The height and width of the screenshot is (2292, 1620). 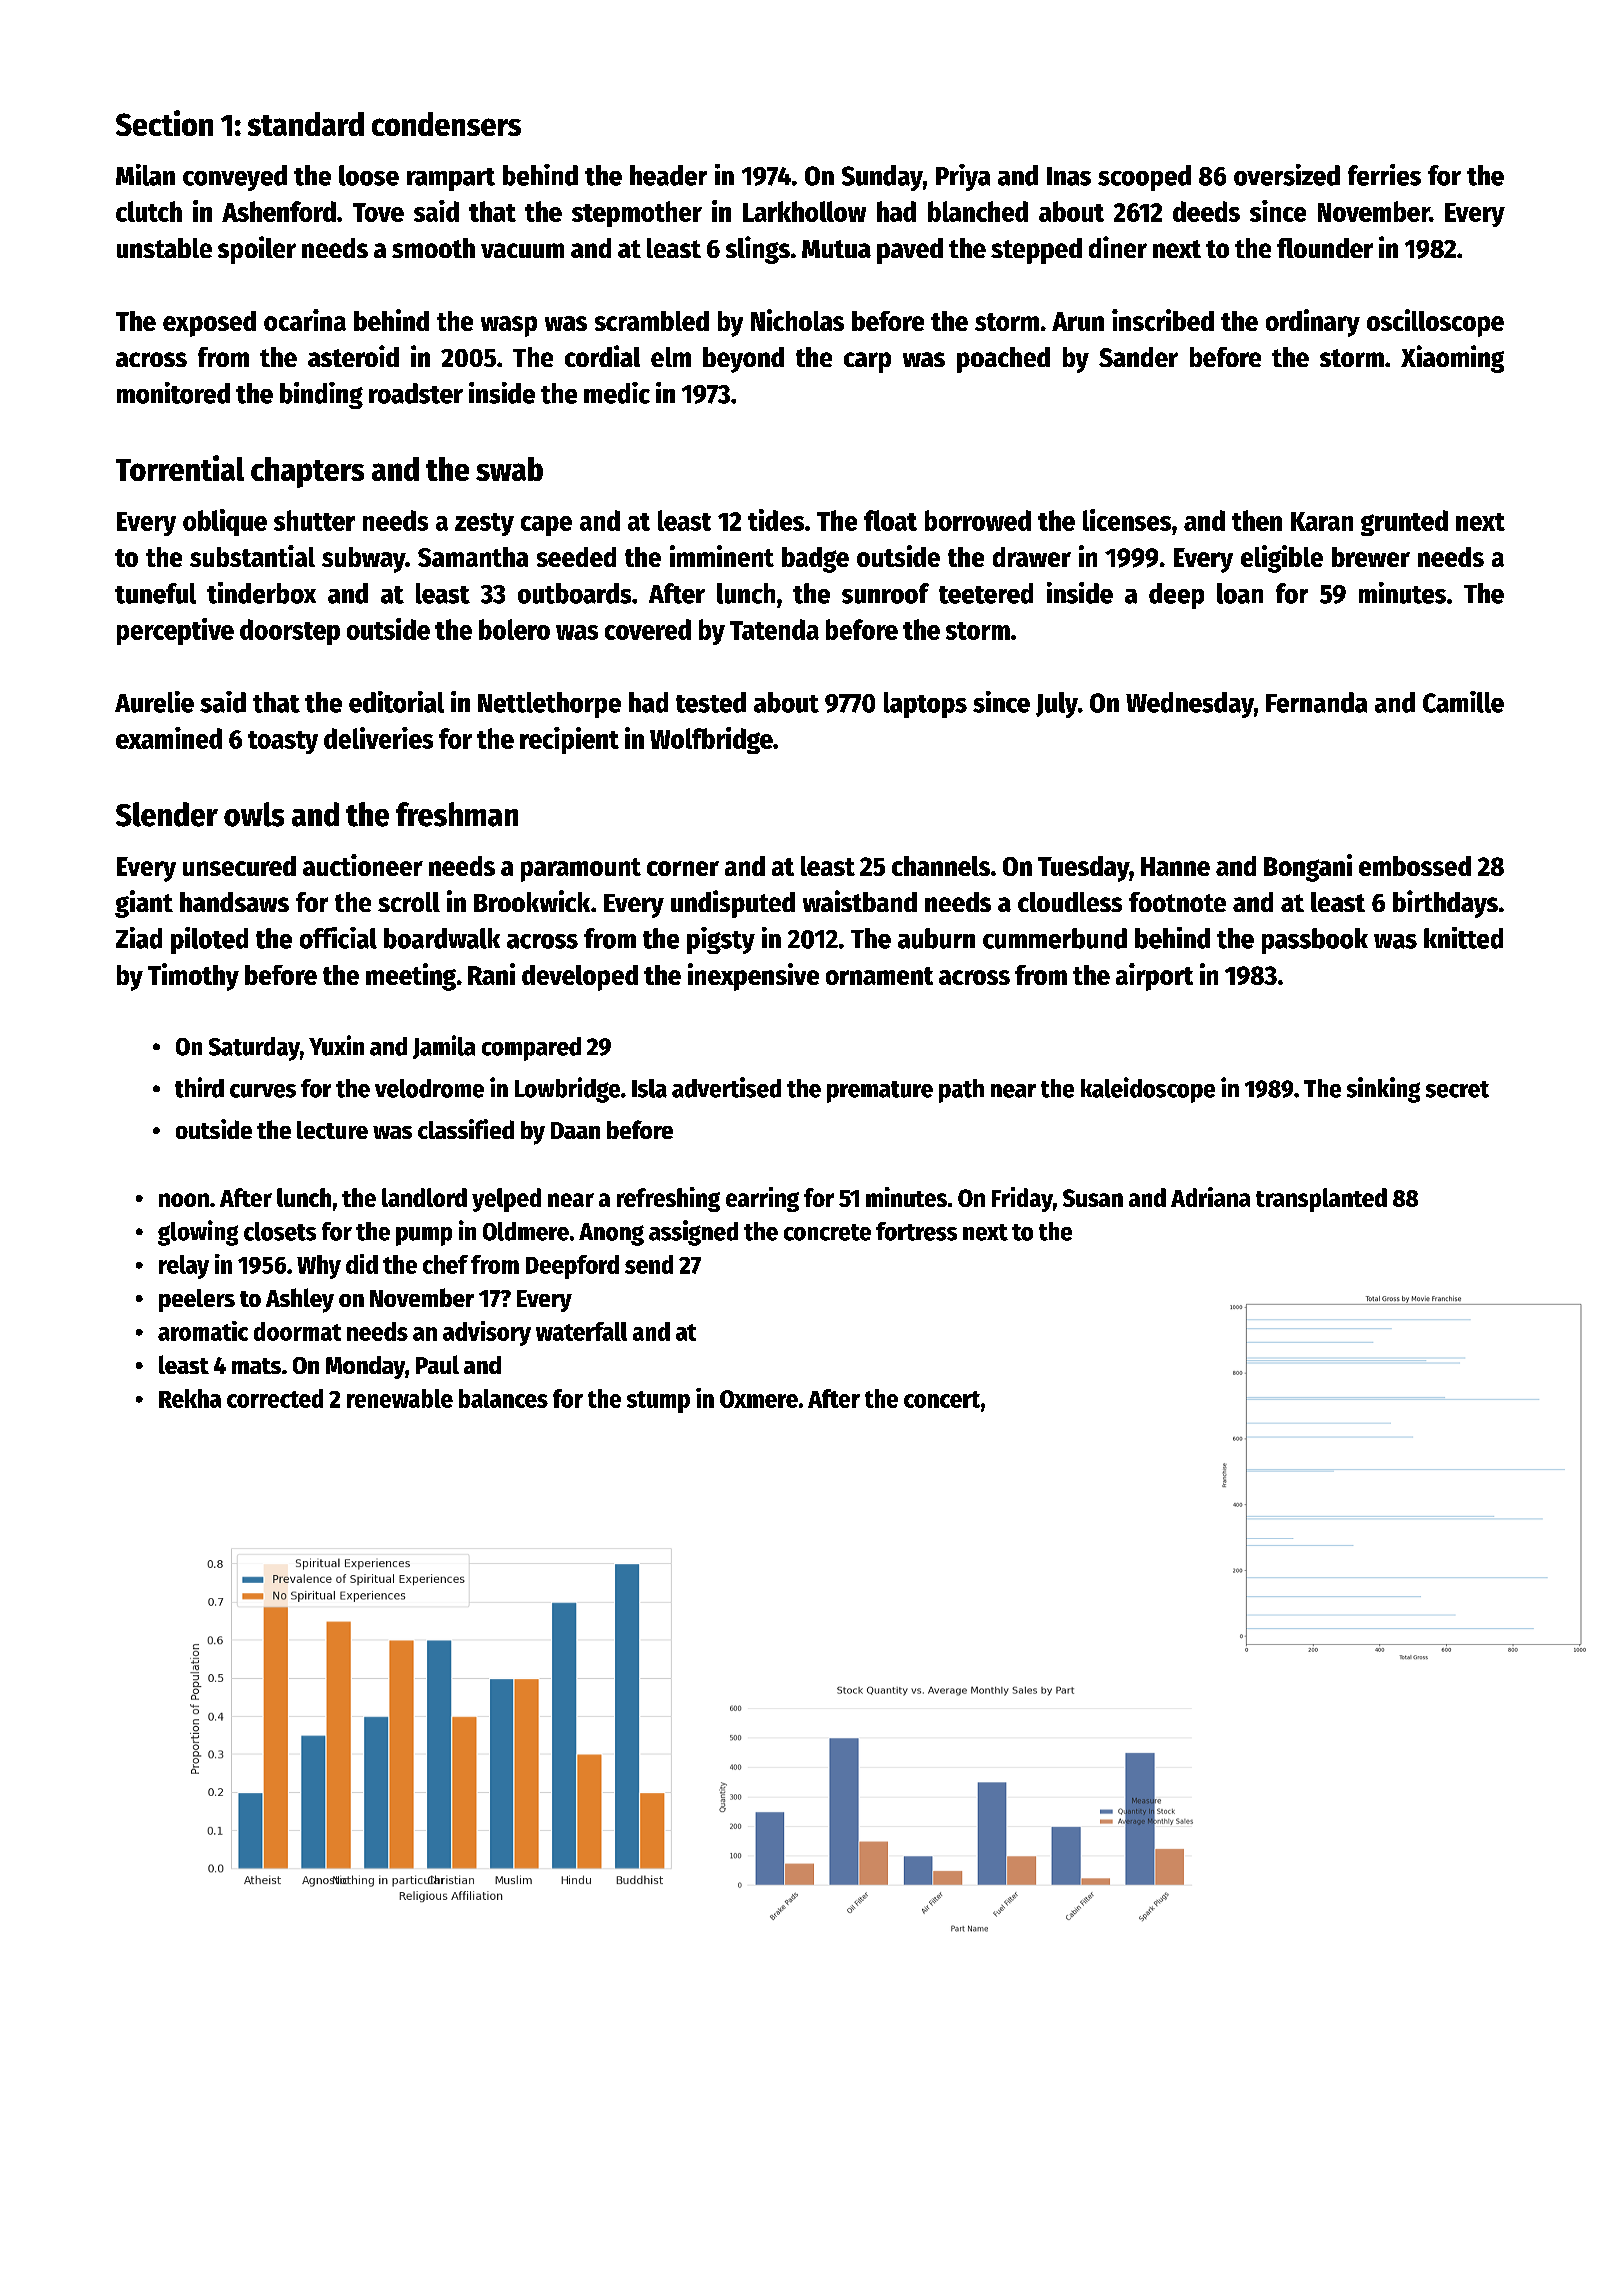 What do you see at coordinates (234, 902) in the screenshot?
I see `handsaws` at bounding box center [234, 902].
